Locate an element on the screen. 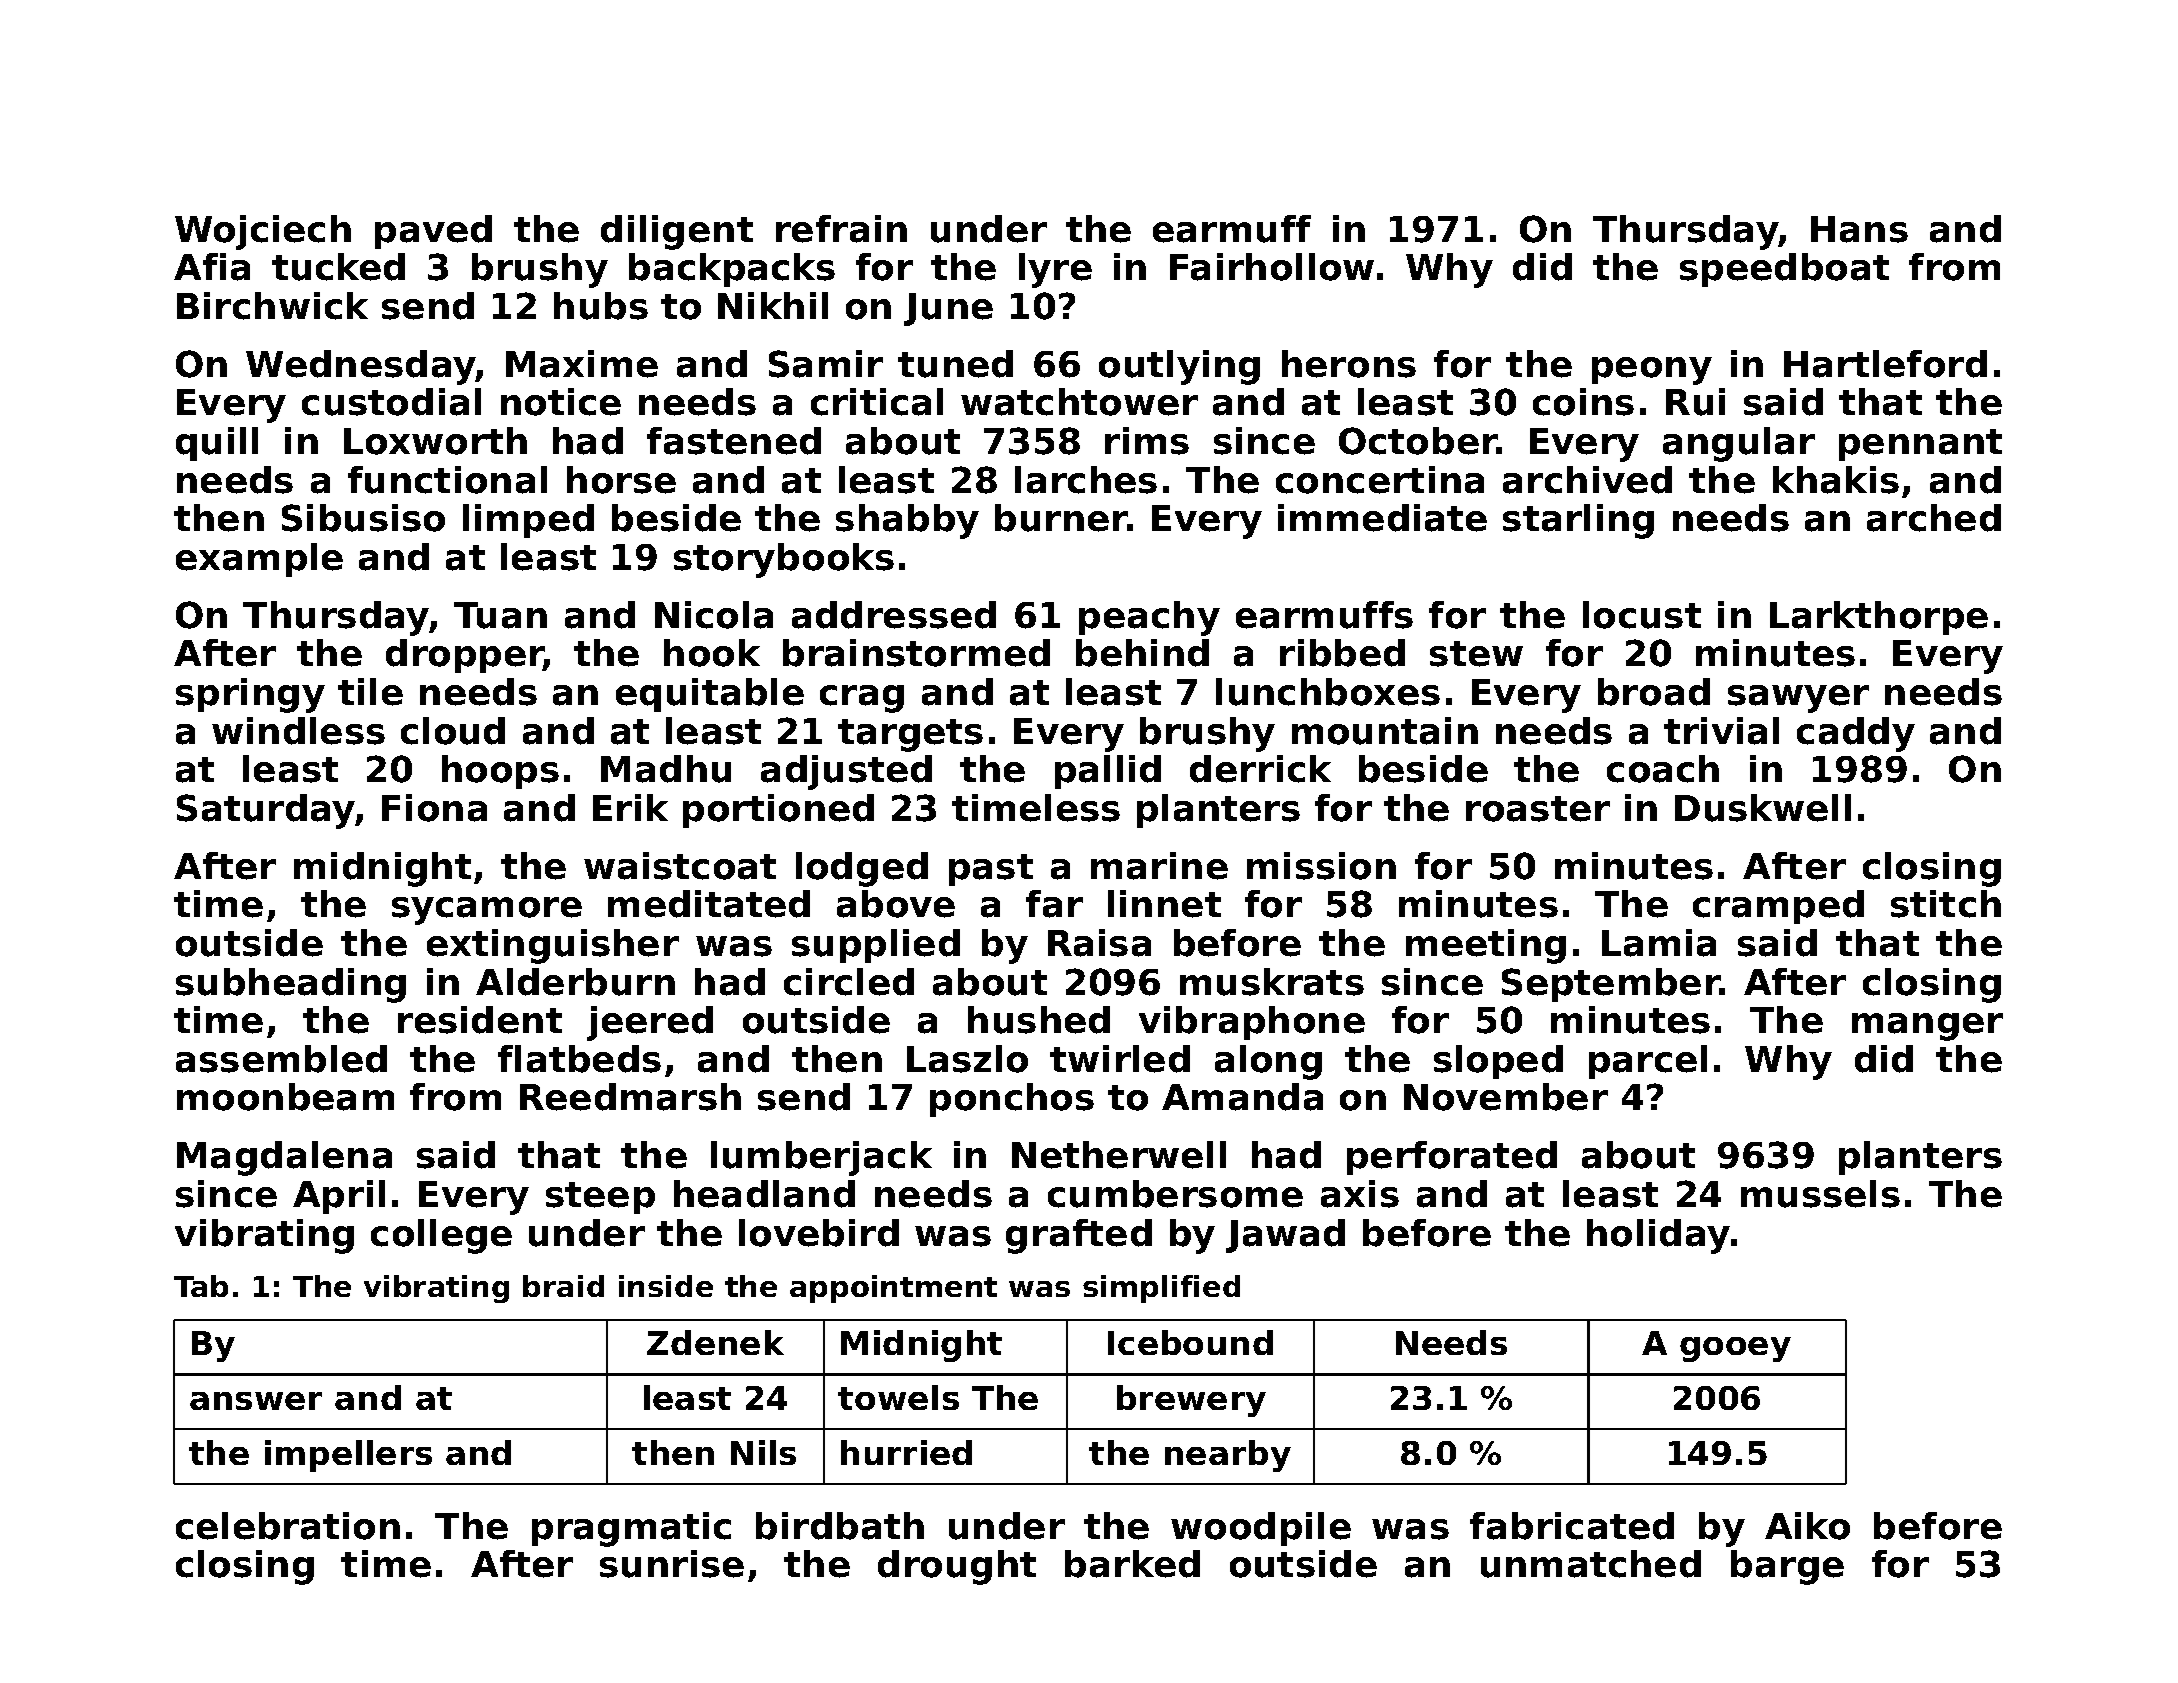 This screenshot has height=1683, width=2178. celebration is located at coordinates (288, 1526).
